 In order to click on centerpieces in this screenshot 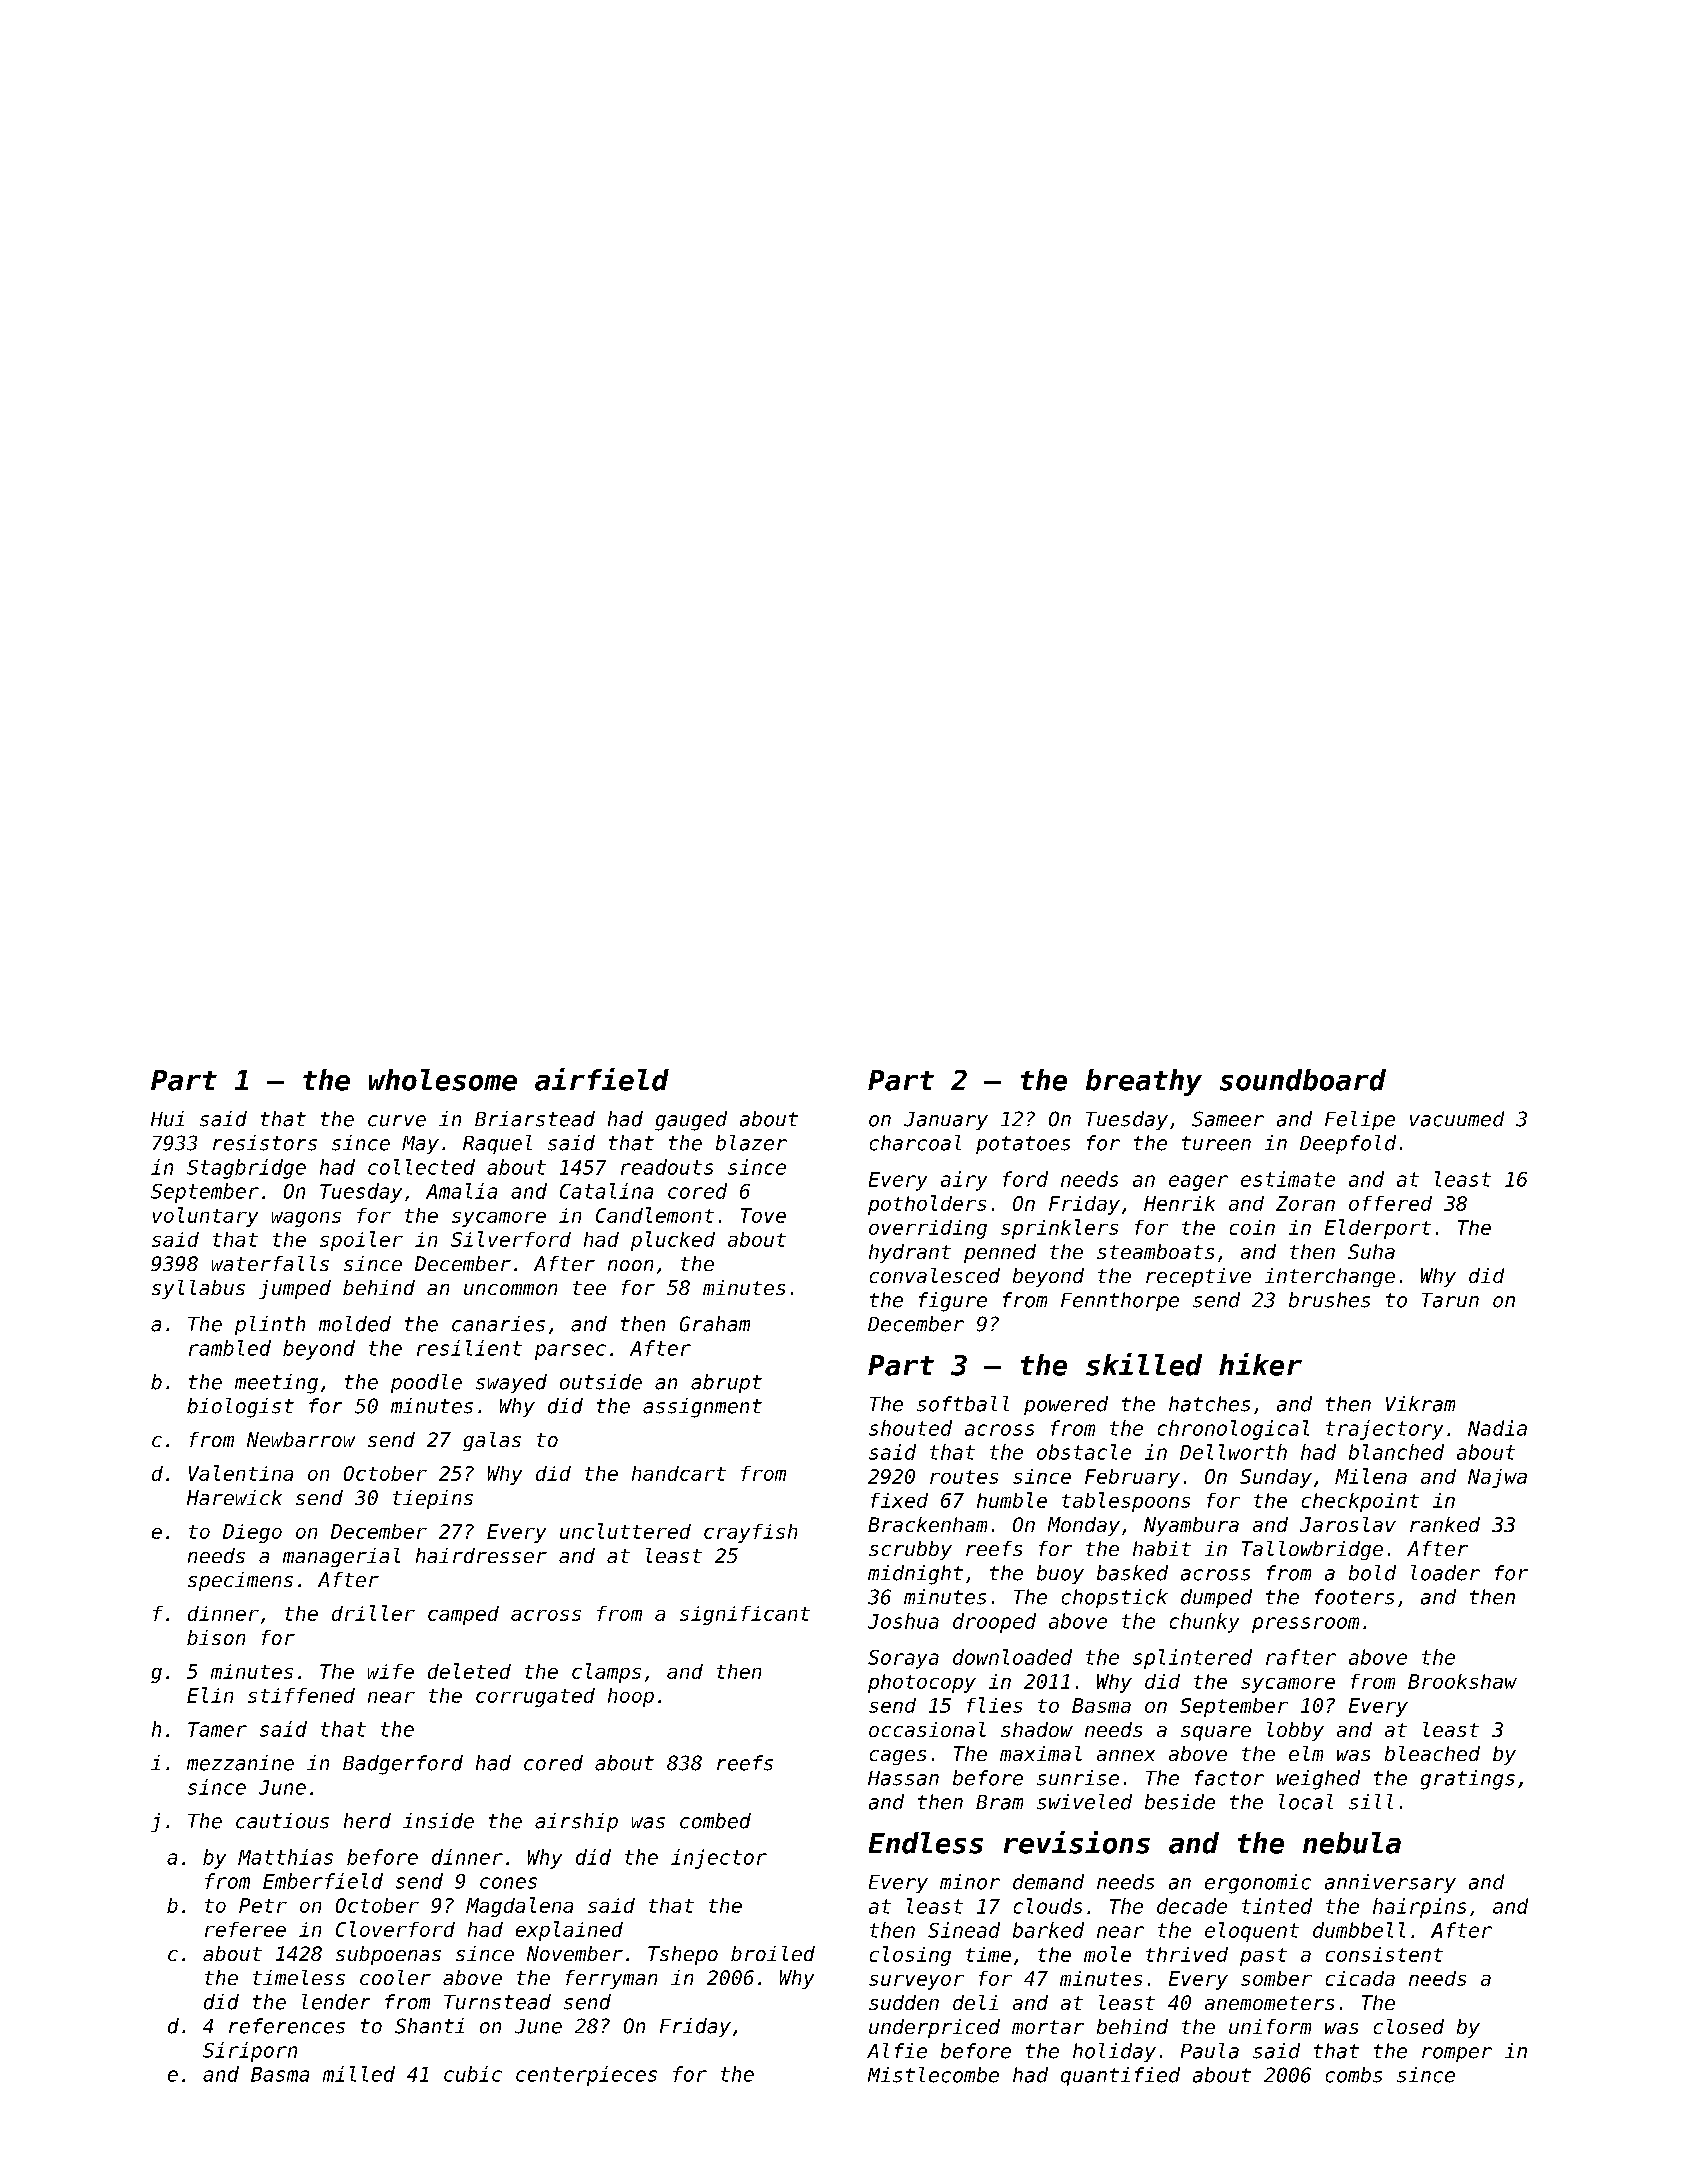, I will do `click(586, 2076)`.
